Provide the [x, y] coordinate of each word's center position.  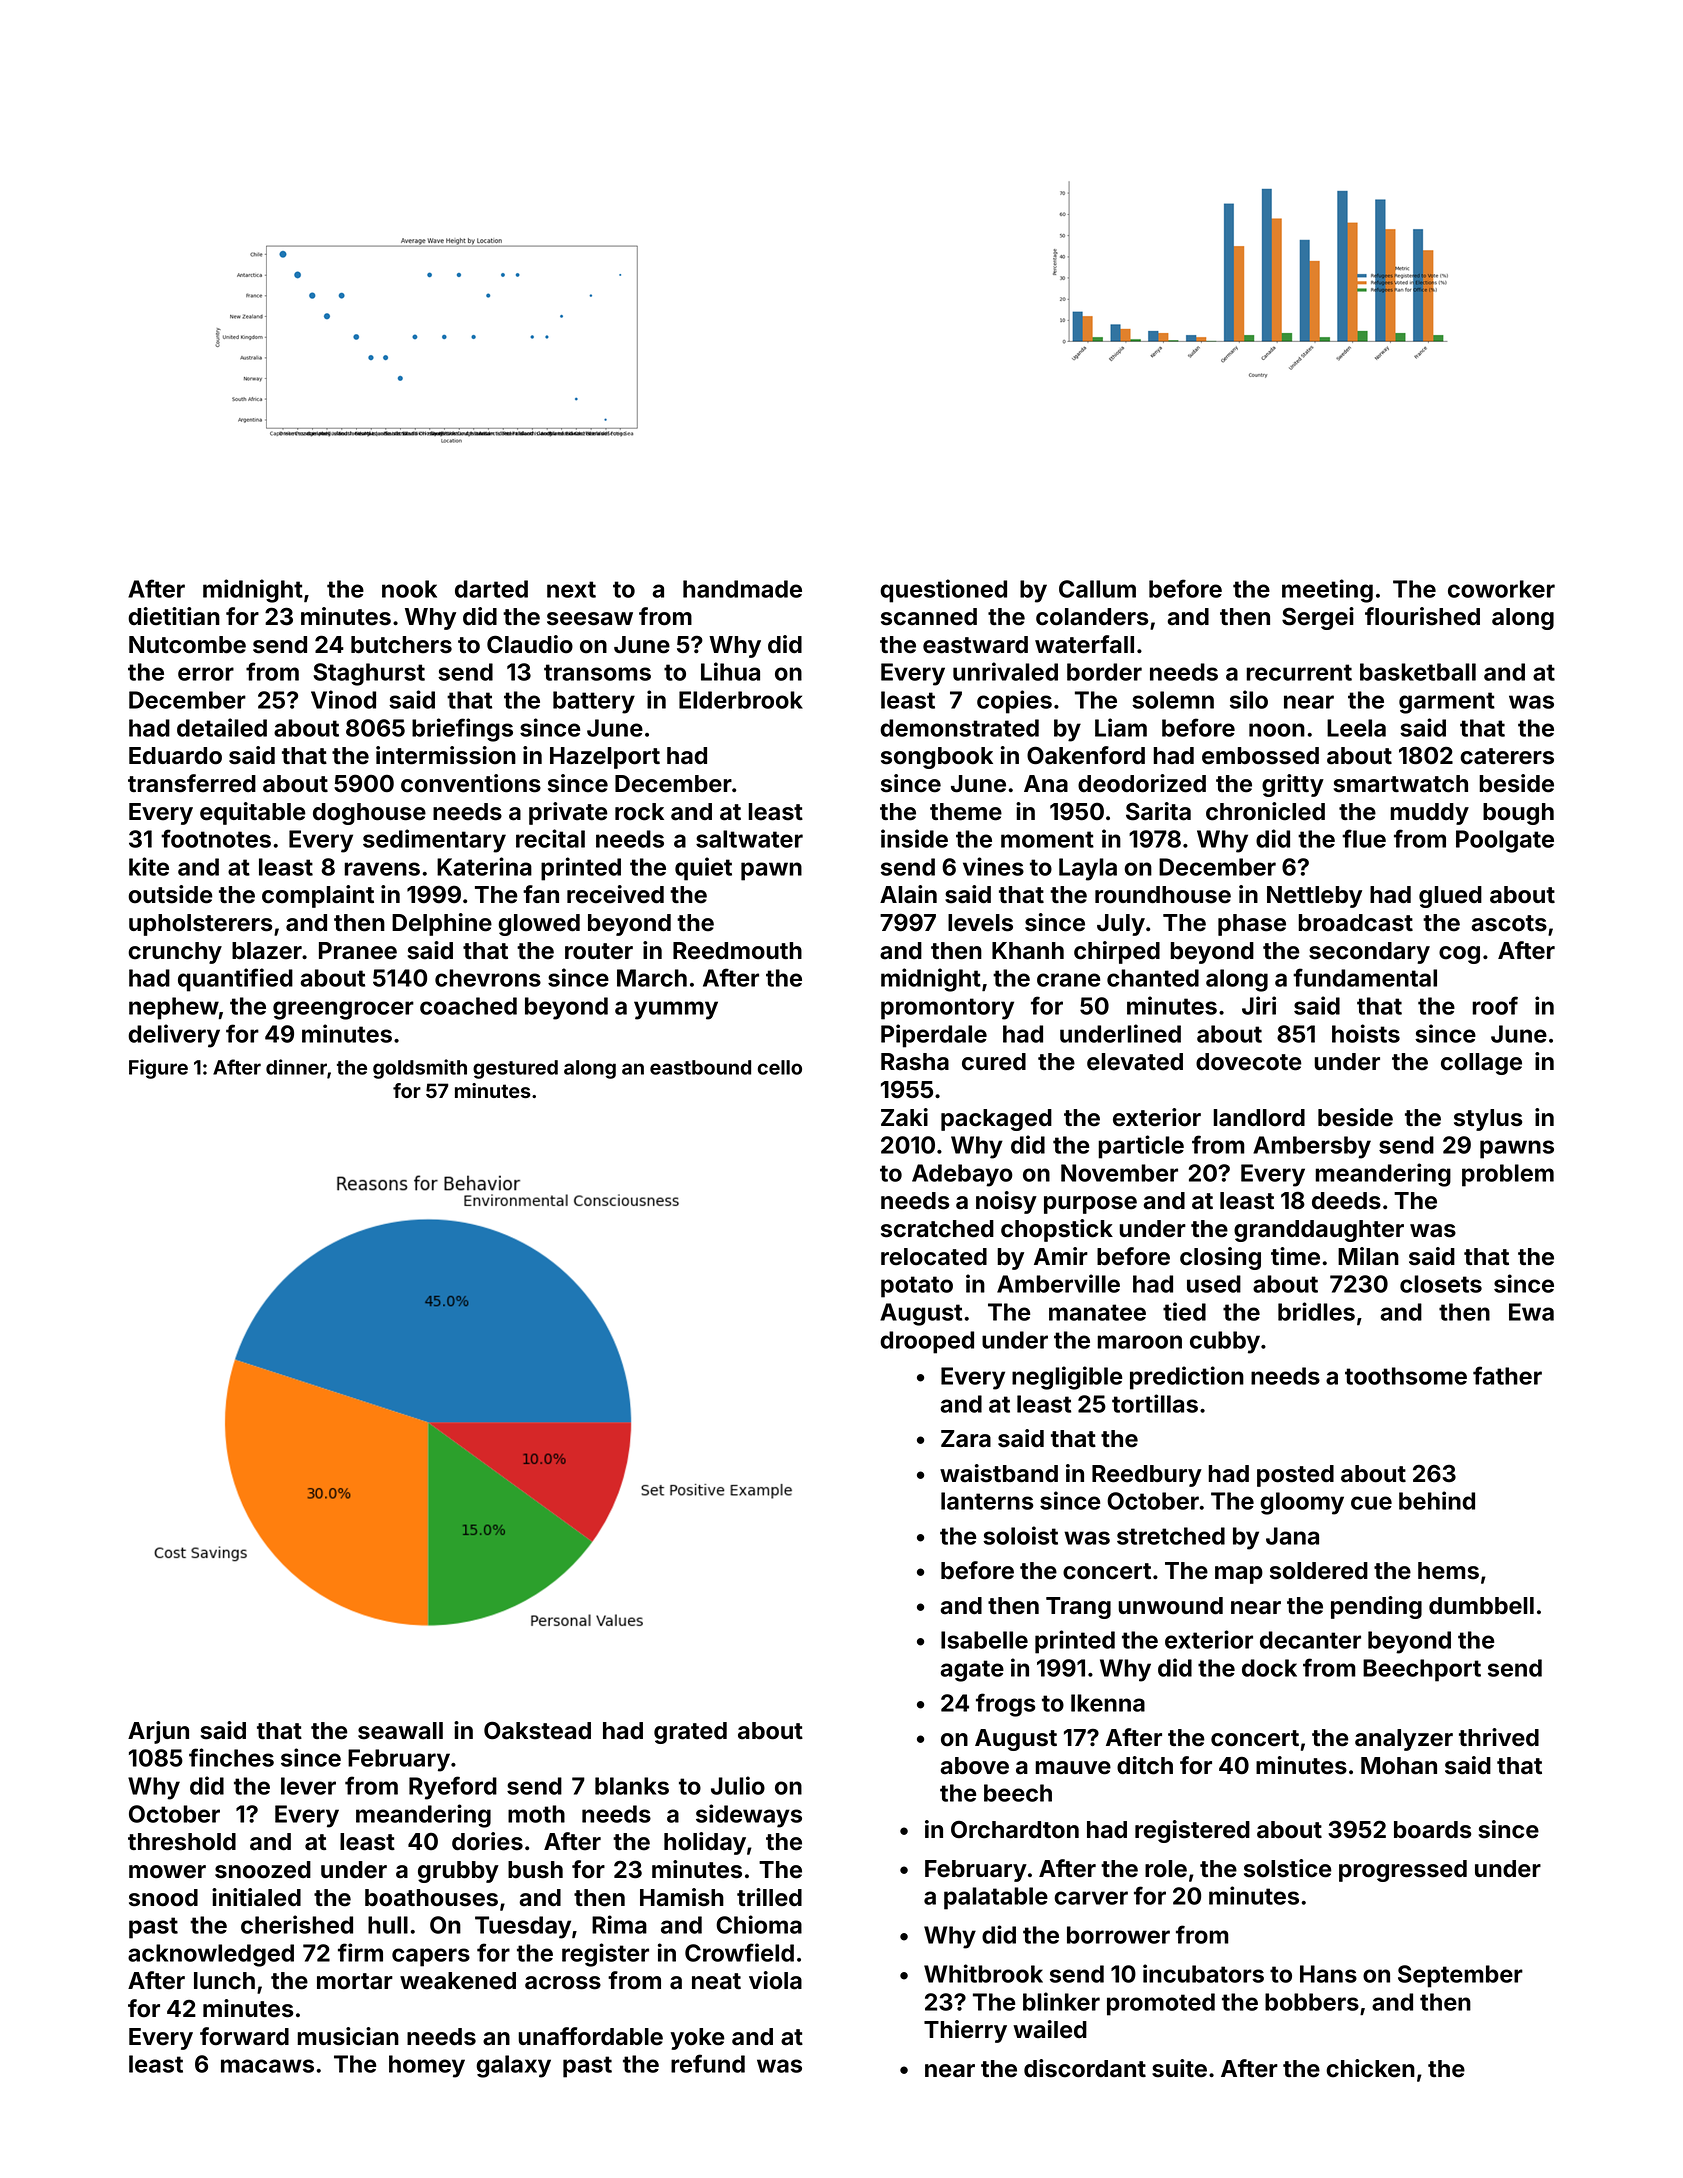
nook [409, 589]
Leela [1356, 728]
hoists [1366, 1033]
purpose [1090, 1205]
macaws [267, 2066]
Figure [158, 1069]
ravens [382, 869]
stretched [1171, 1536]
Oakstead [537, 1730]
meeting [1327, 591]
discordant [1085, 2068]
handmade [742, 589]
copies [1014, 702]
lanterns [987, 1501]
